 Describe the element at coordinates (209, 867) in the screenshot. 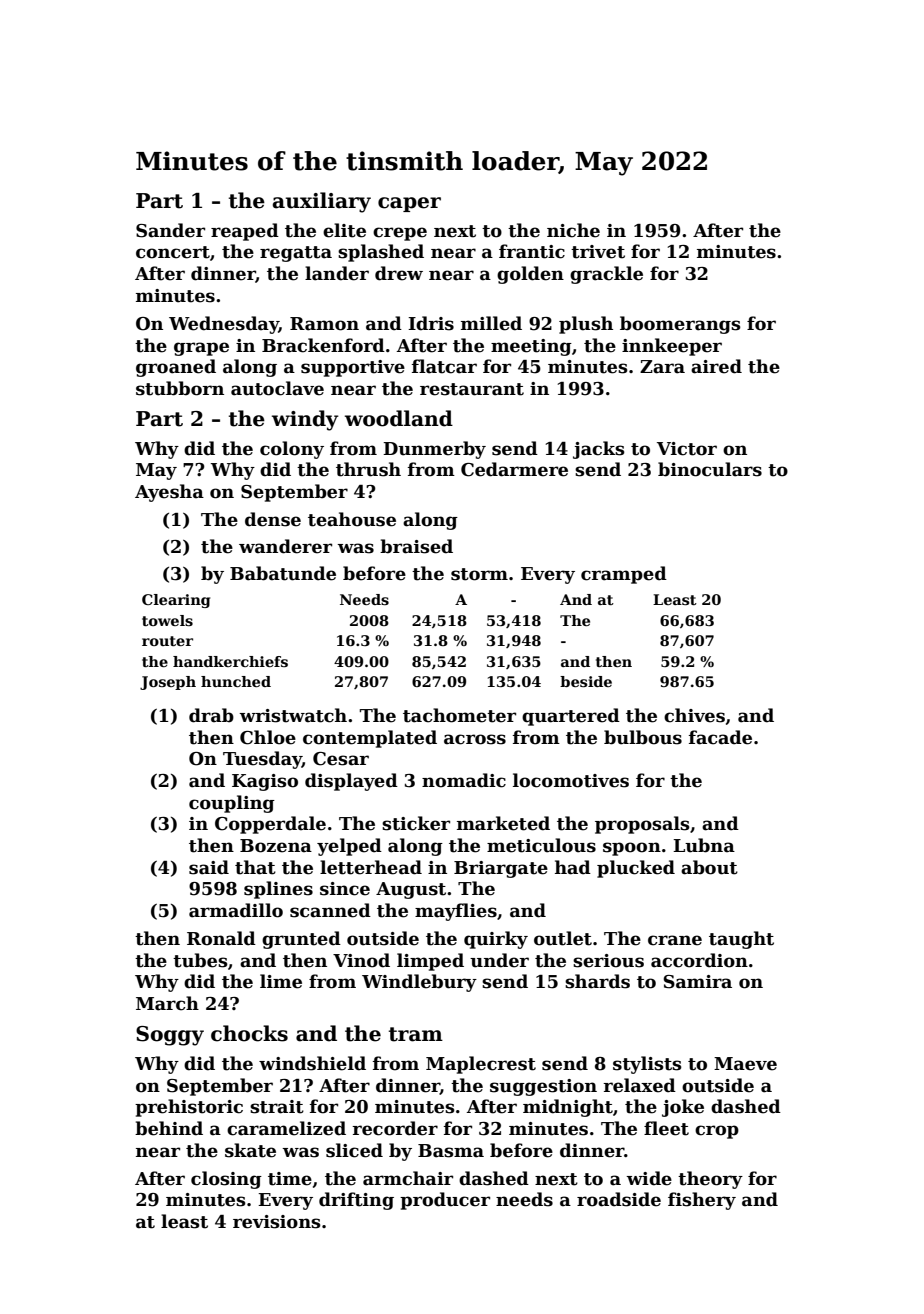

I see `said` at that location.
